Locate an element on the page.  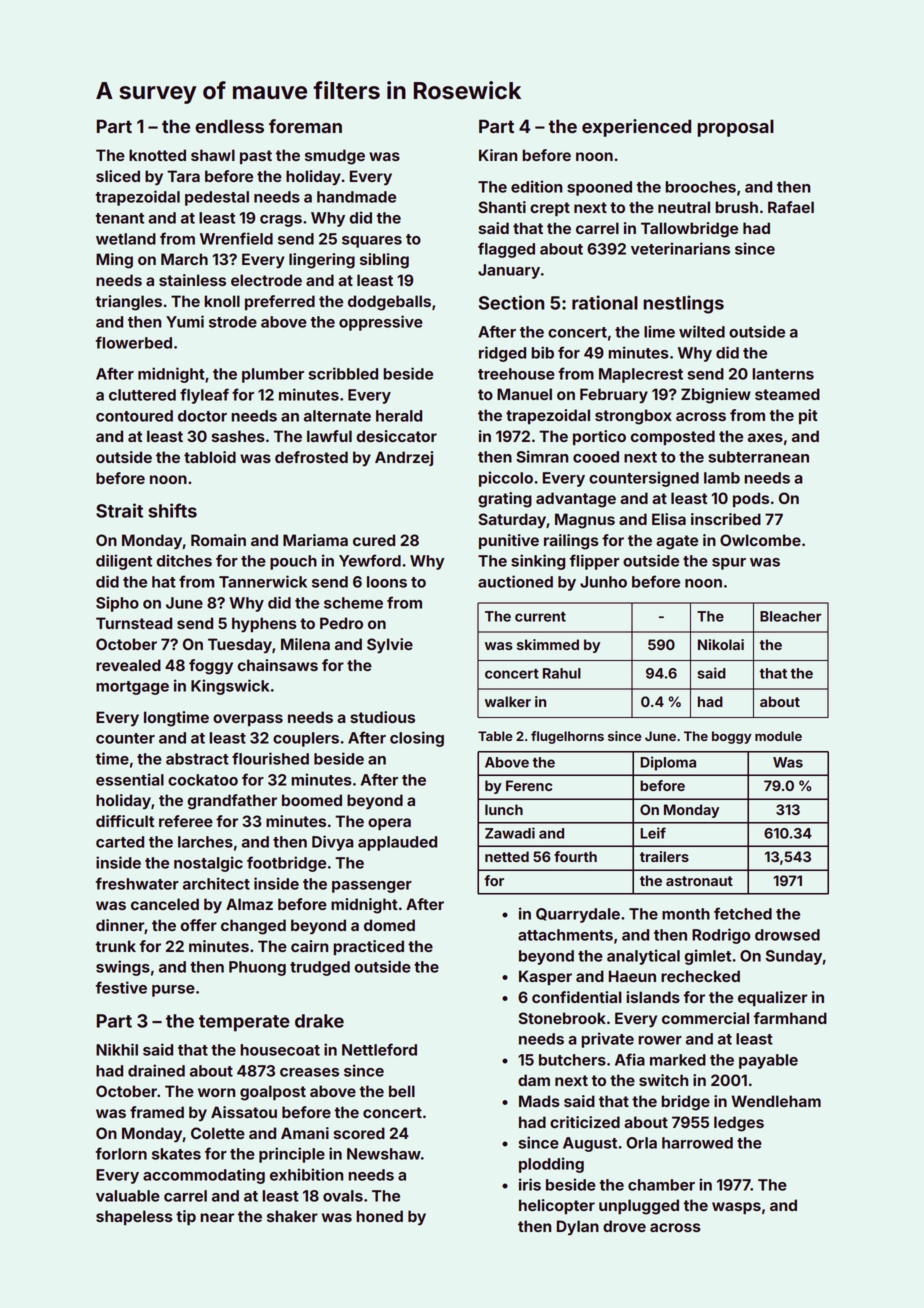
Nettleford is located at coordinates (379, 1049).
